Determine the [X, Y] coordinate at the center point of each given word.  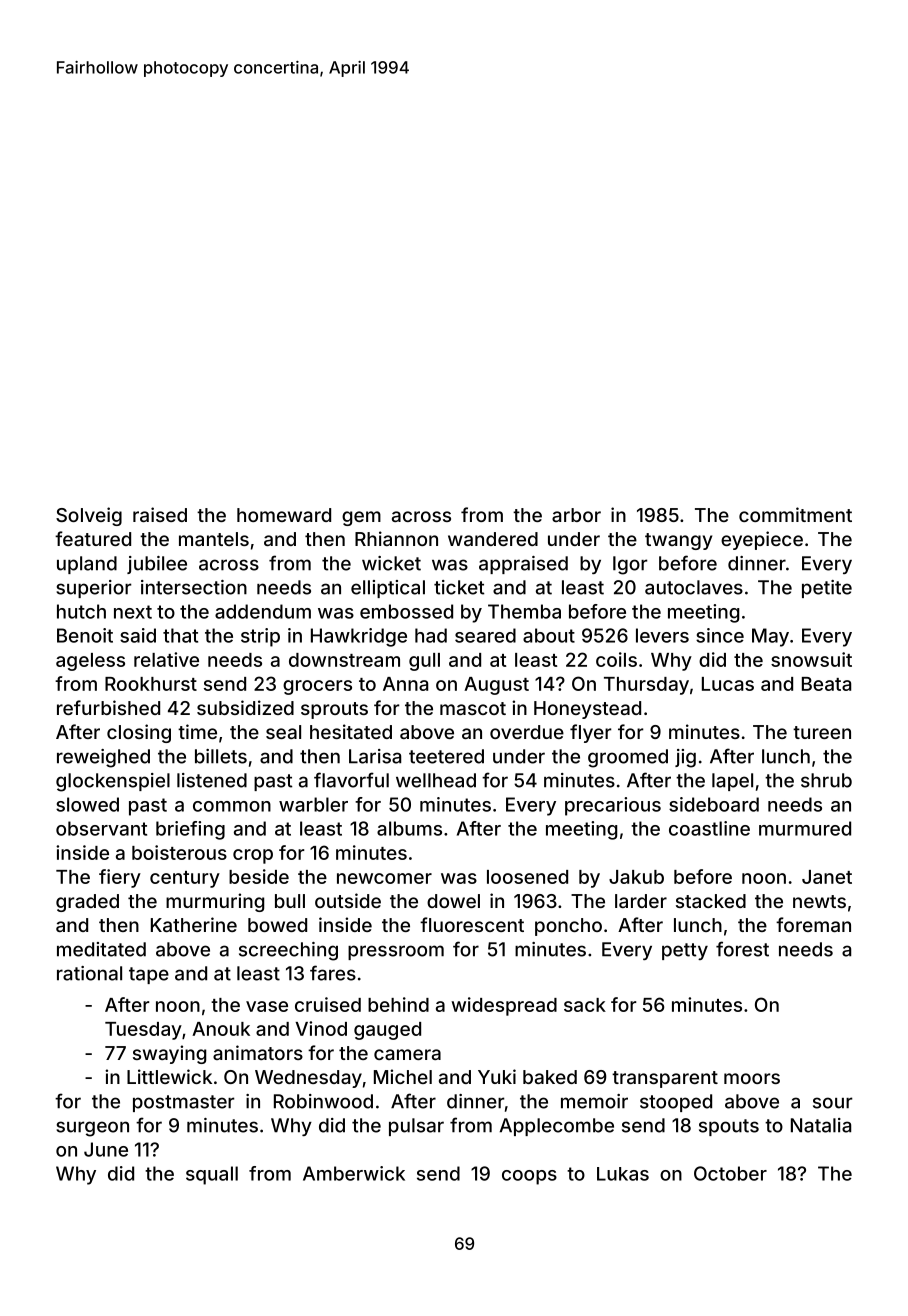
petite [827, 589]
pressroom [396, 952]
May [770, 637]
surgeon [92, 1129]
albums [409, 828]
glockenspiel [113, 782]
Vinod [321, 1028]
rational [89, 973]
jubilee [157, 565]
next [133, 612]
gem [361, 518]
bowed [277, 925]
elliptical [388, 589]
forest [742, 949]
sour [833, 1103]
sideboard [714, 804]
